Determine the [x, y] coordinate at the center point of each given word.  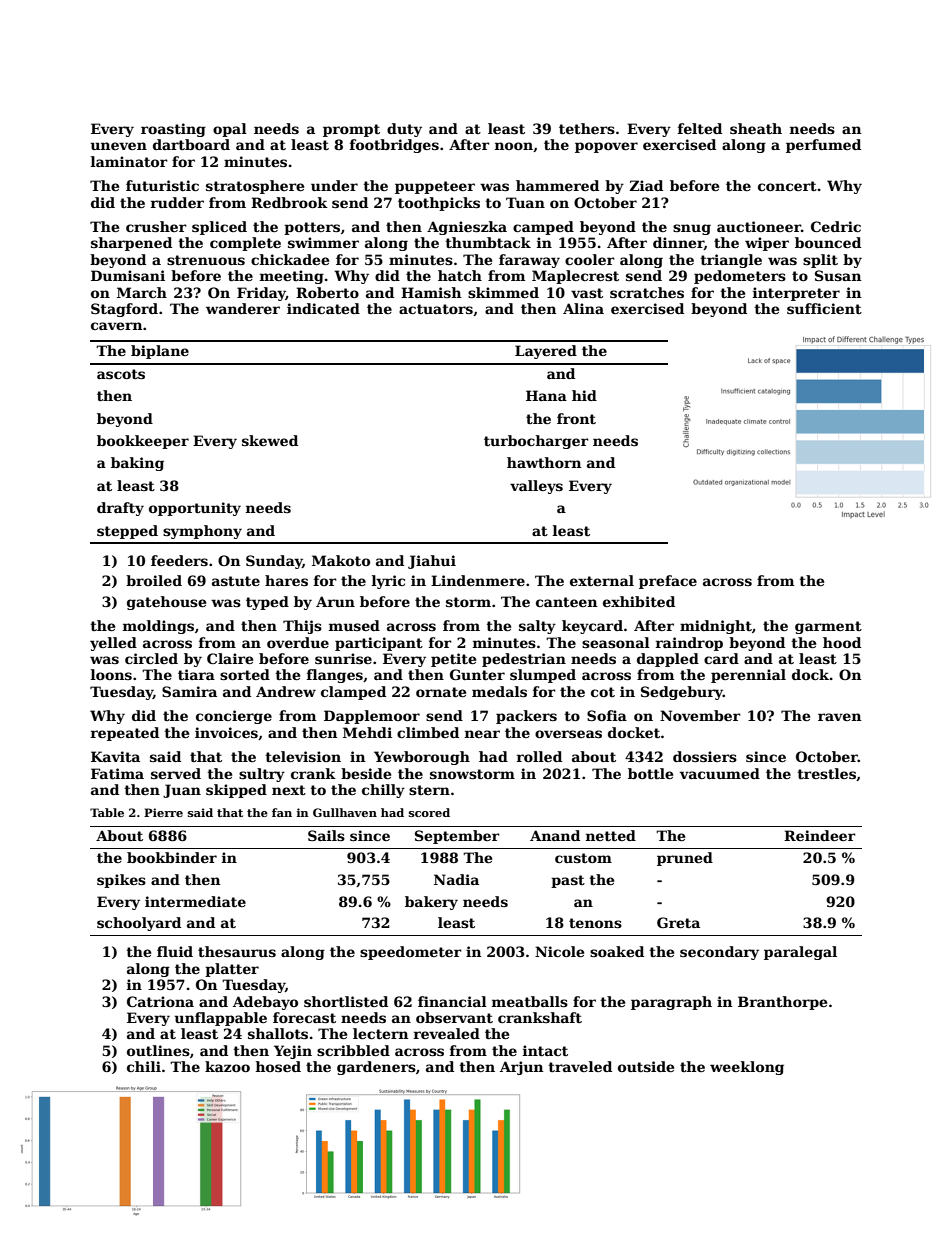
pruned [685, 859]
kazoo [227, 1066]
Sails [326, 835]
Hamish [431, 292]
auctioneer [759, 226]
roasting [173, 130]
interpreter [796, 294]
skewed [270, 440]
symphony [202, 532]
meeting [292, 277]
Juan [182, 791]
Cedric [836, 226]
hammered [557, 185]
